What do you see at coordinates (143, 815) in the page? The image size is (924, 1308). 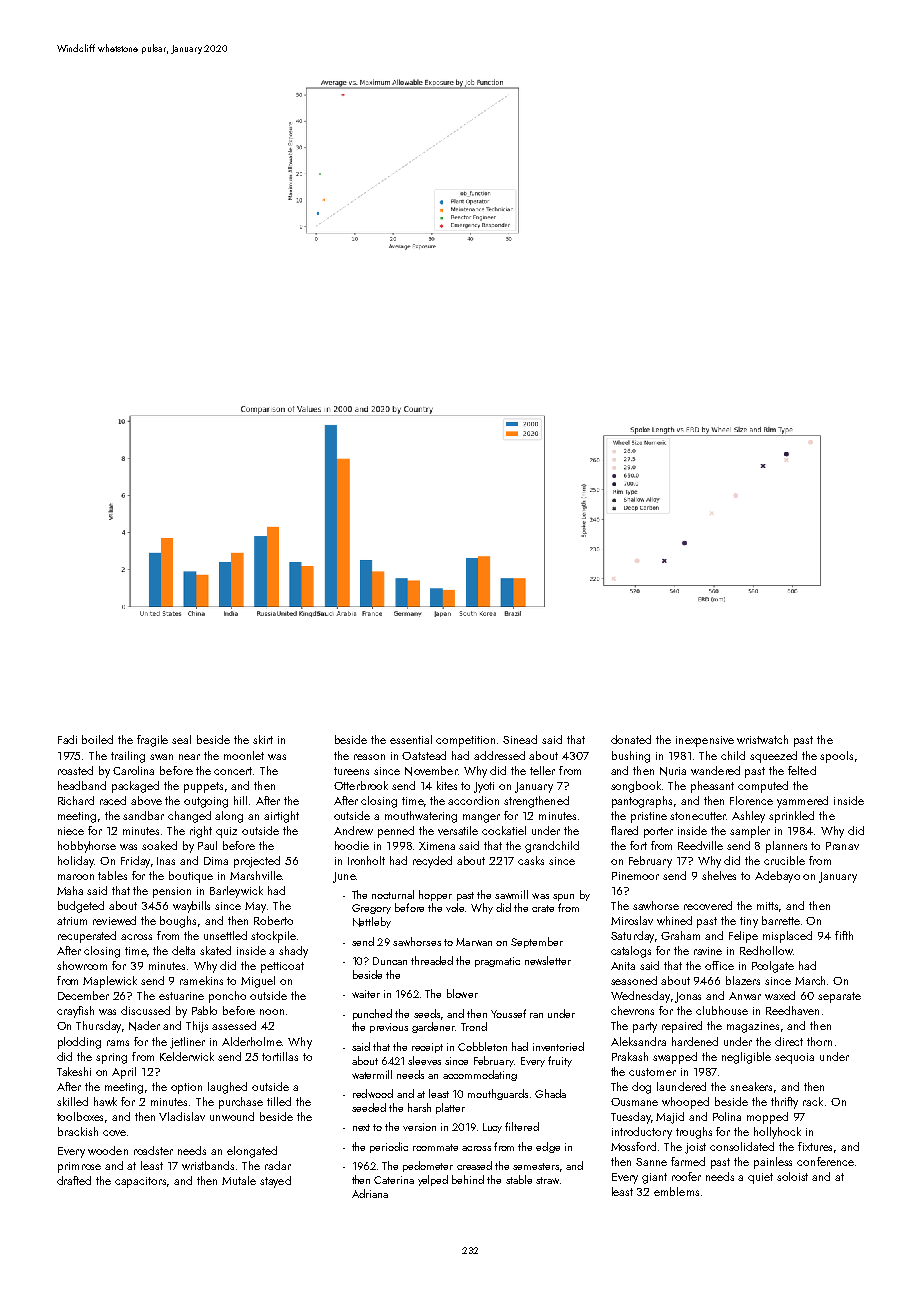 I see `sandbar` at bounding box center [143, 815].
